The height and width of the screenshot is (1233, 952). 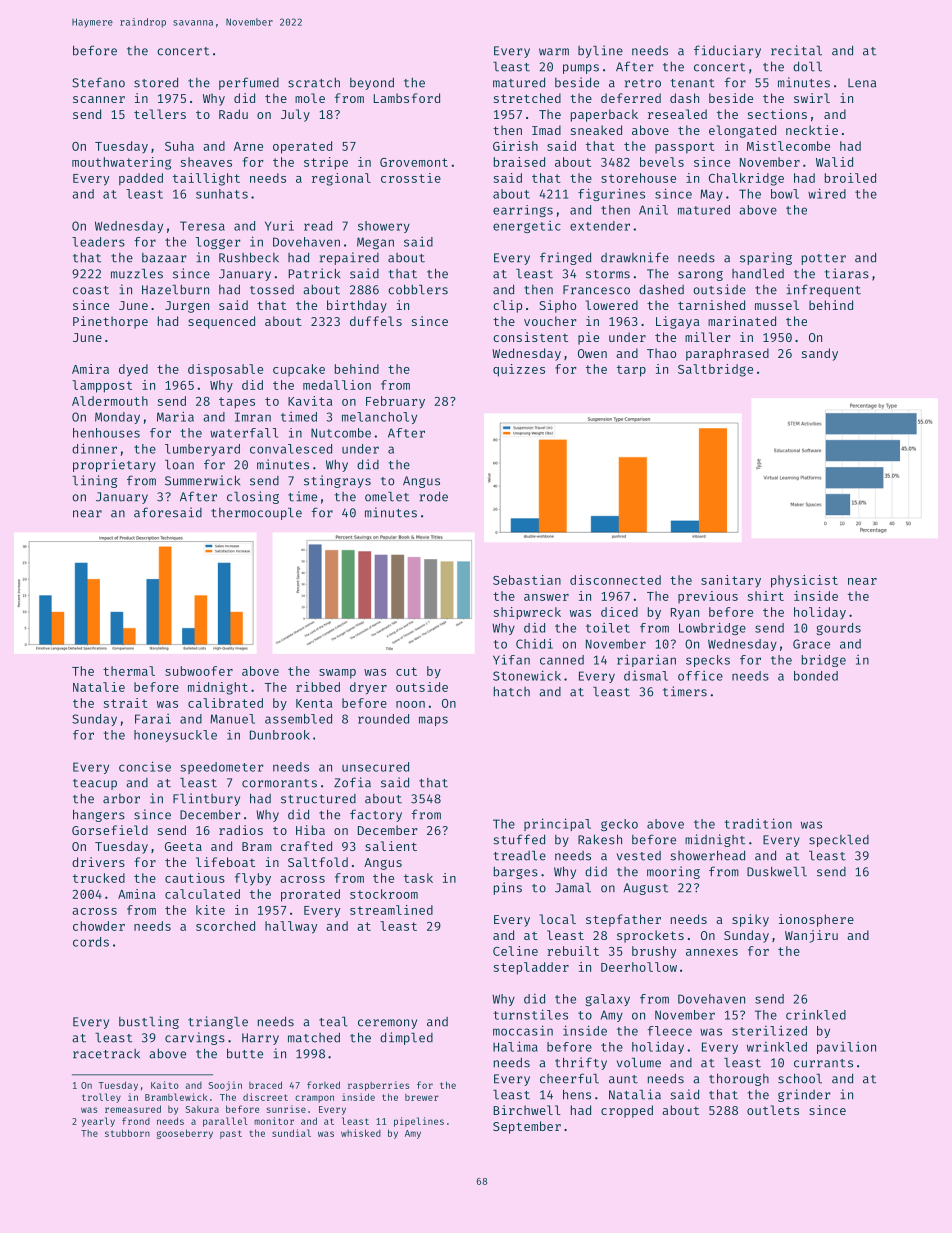 What do you see at coordinates (206, 162) in the screenshot?
I see `sheaves` at bounding box center [206, 162].
